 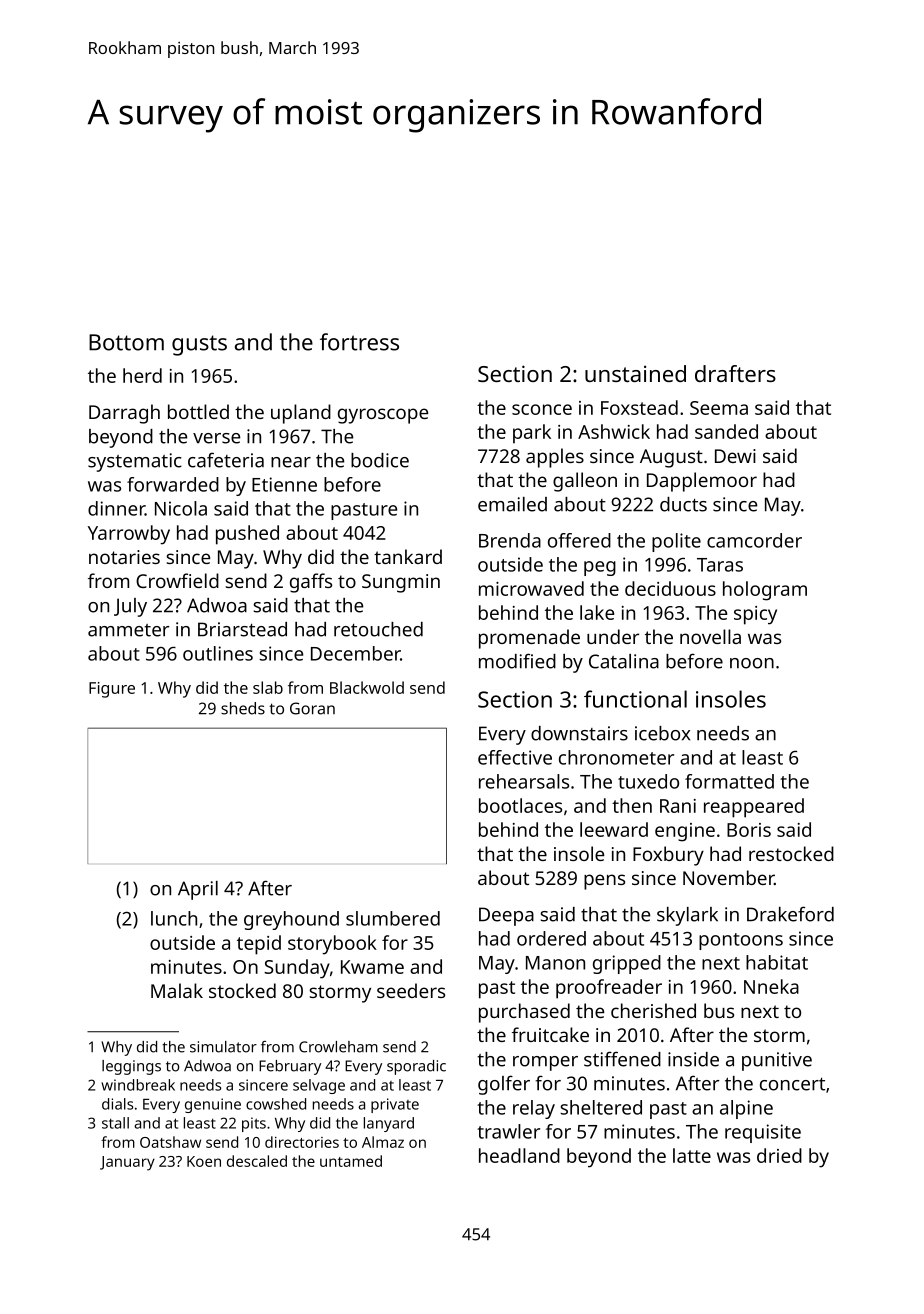 What do you see at coordinates (259, 945) in the screenshot?
I see `tepid` at bounding box center [259, 945].
